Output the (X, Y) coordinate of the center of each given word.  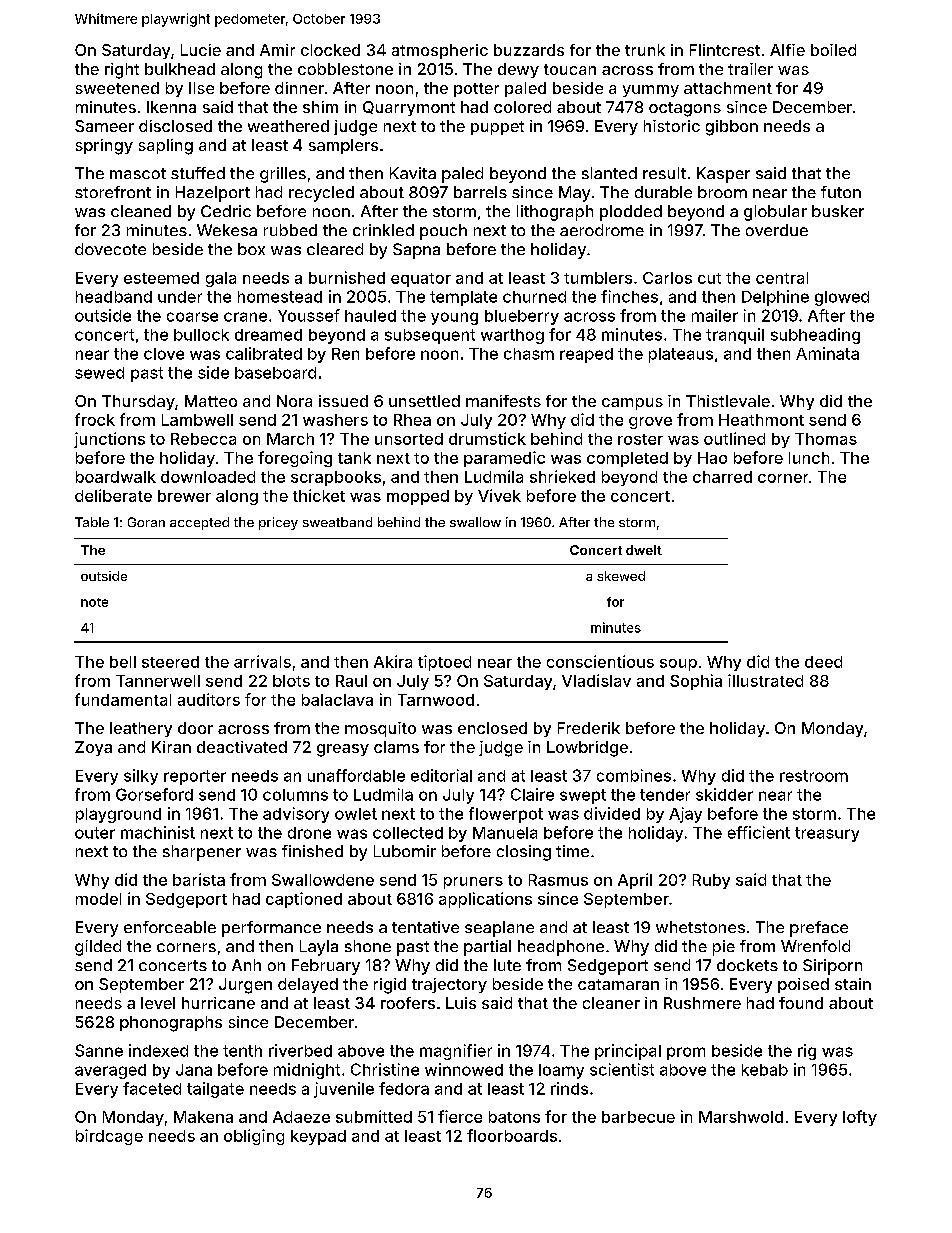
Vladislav (596, 680)
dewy (518, 70)
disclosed (175, 126)
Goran (146, 522)
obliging (254, 1137)
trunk (645, 50)
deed (823, 662)
